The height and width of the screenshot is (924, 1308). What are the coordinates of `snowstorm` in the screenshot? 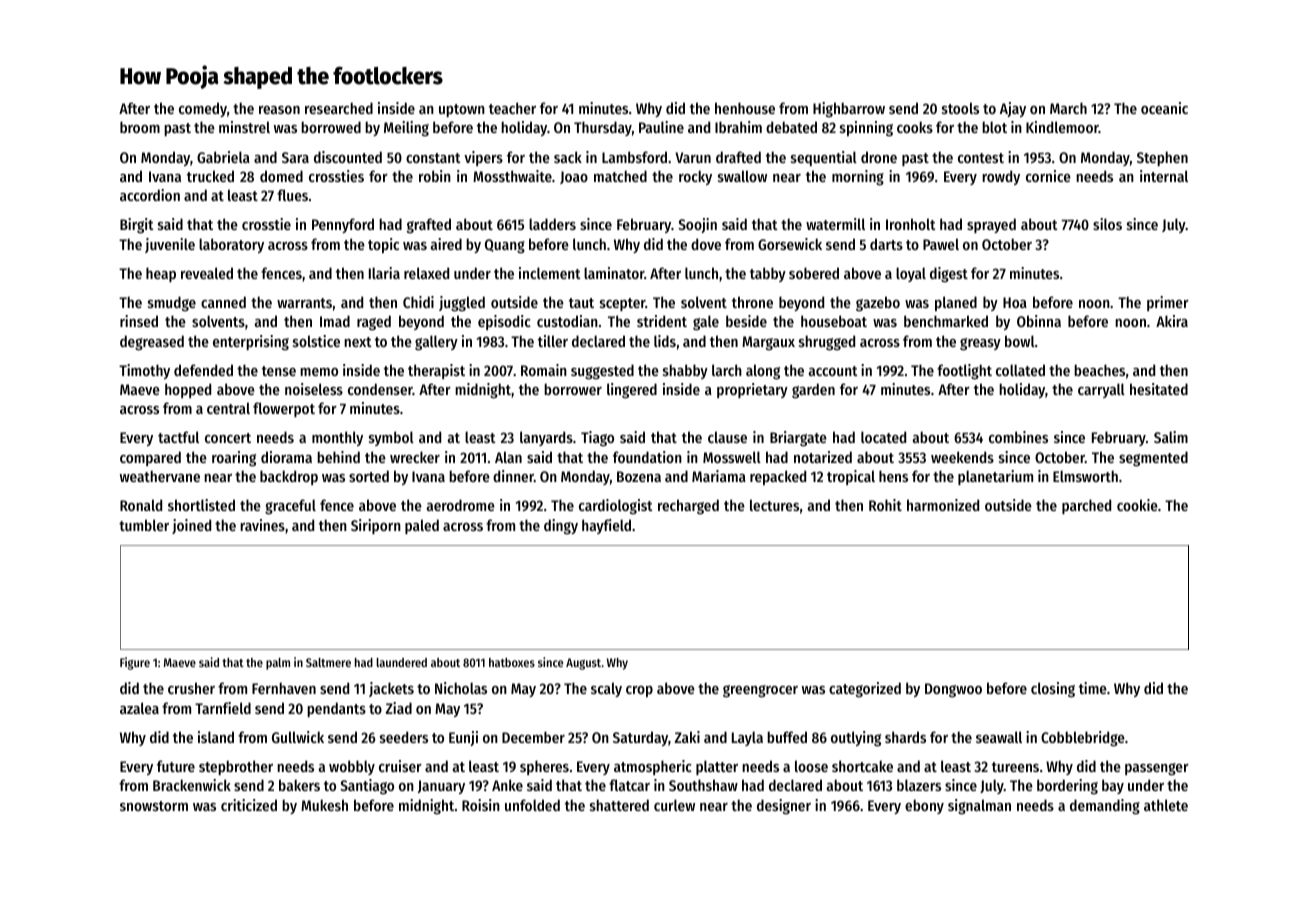 It's located at (154, 806).
